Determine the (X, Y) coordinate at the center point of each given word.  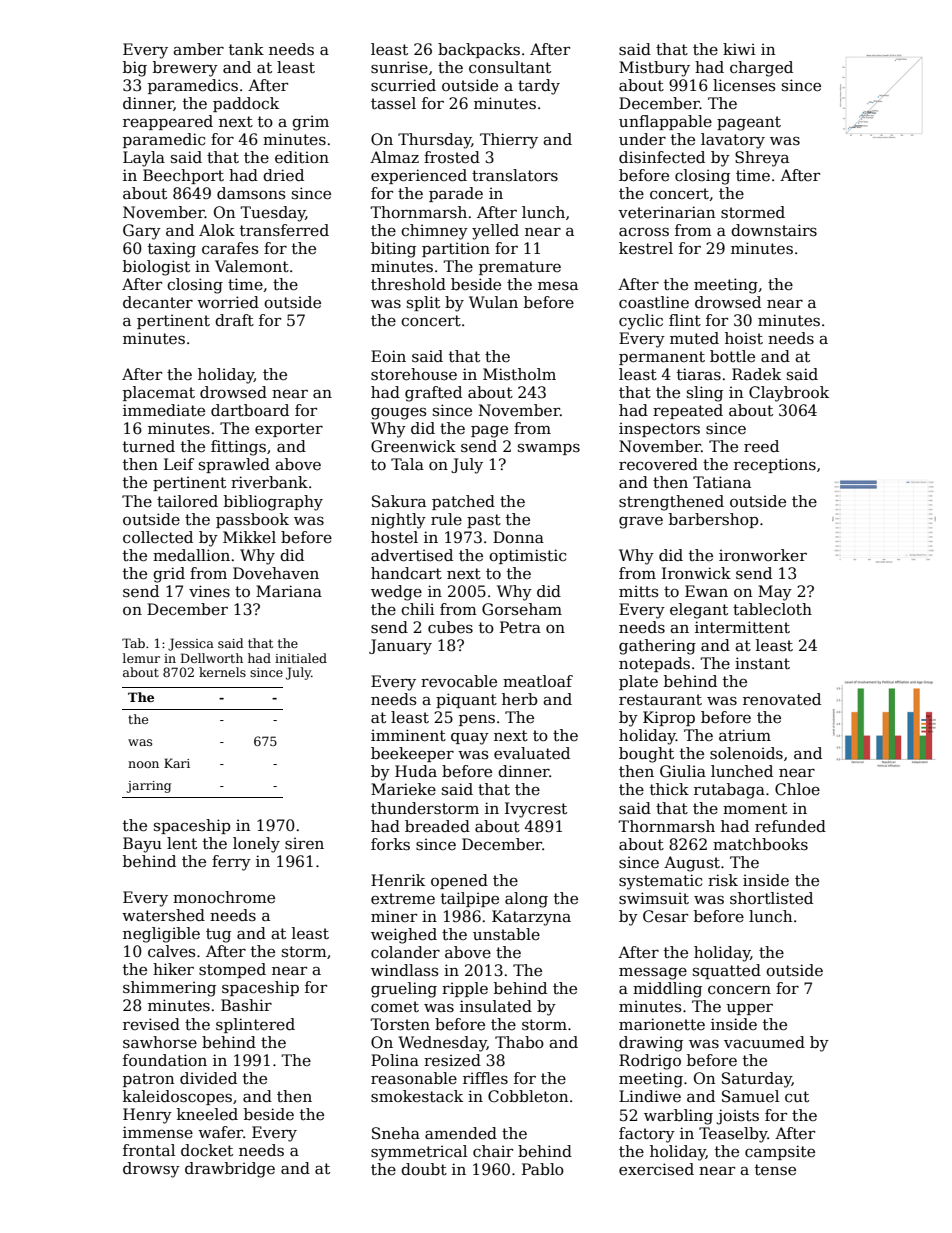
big (135, 69)
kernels (222, 672)
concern (739, 989)
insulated (496, 1006)
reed (761, 446)
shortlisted (771, 898)
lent (182, 843)
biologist (156, 268)
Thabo (519, 1042)
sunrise (399, 67)
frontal (149, 1150)
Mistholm (519, 374)
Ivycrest (536, 810)
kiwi (739, 49)
